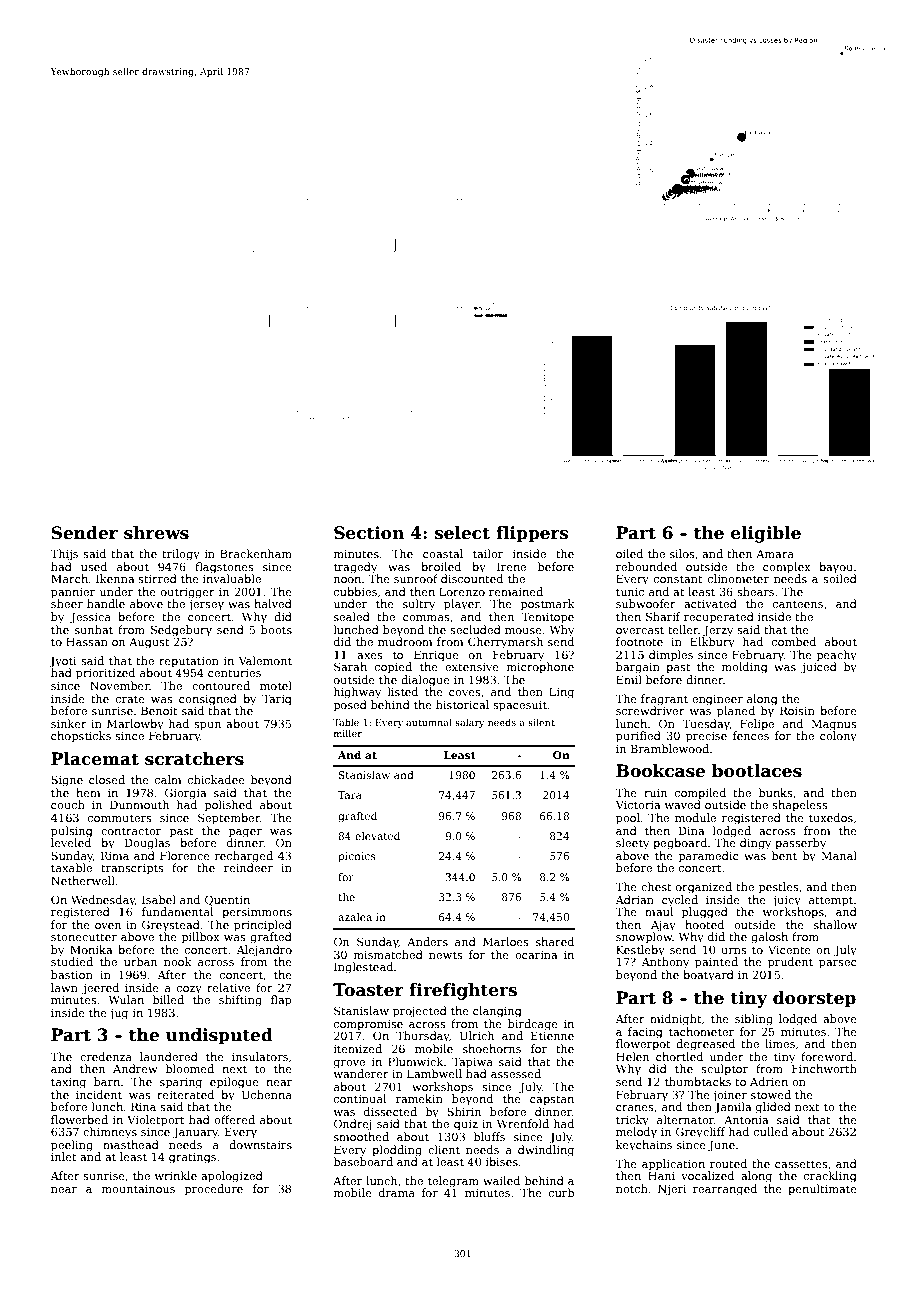 The height and width of the page is (1316, 908). Describe the element at coordinates (377, 836) in the page. I see `elevated` at that location.
